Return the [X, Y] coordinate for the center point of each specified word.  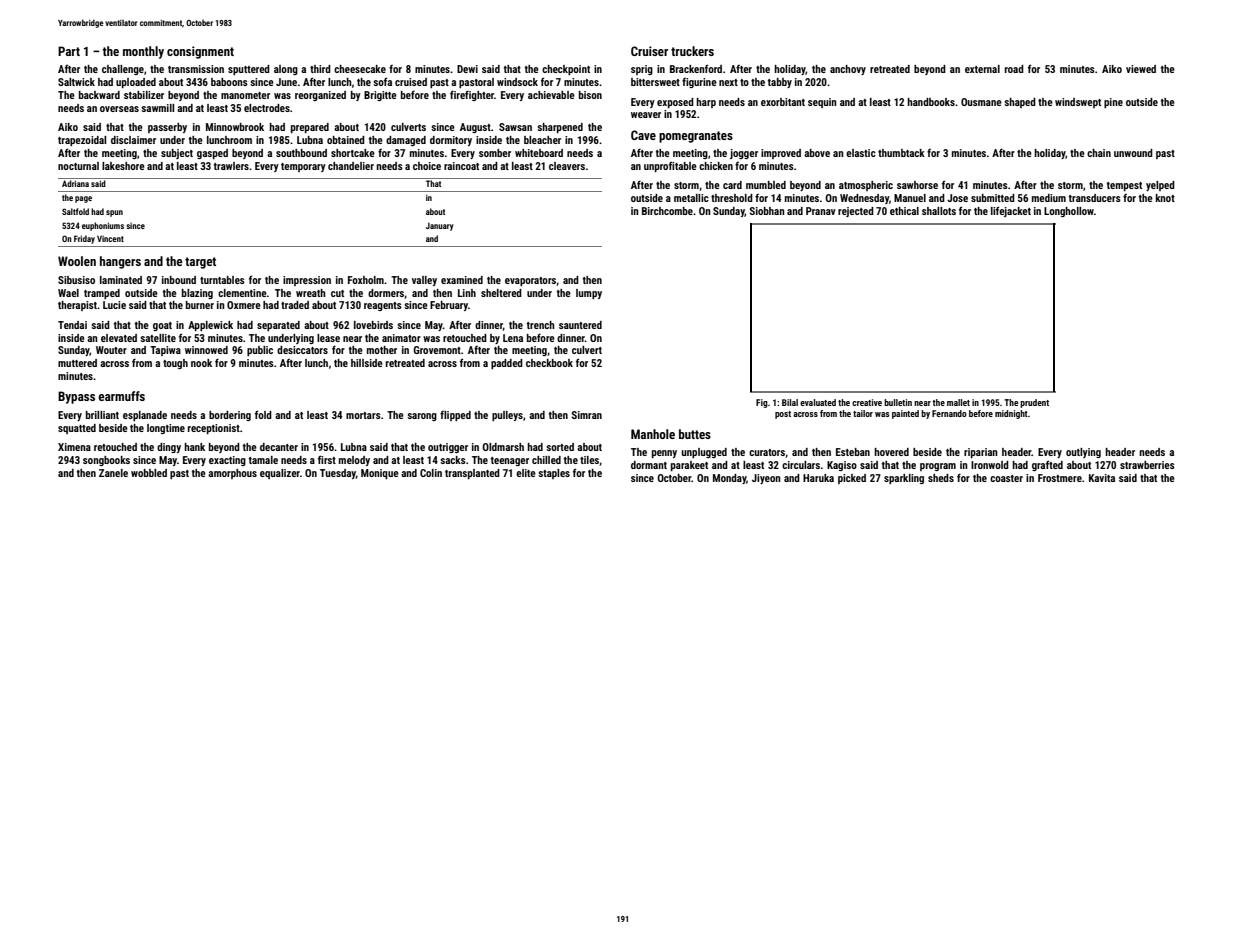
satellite [158, 338]
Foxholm [366, 280]
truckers [692, 51]
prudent [1034, 403]
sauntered [580, 325]
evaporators [530, 281]
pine [1113, 103]
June [286, 82]
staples [554, 474]
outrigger [448, 448]
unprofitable [670, 166]
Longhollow [1069, 212]
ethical [904, 211]
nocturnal [78, 166]
